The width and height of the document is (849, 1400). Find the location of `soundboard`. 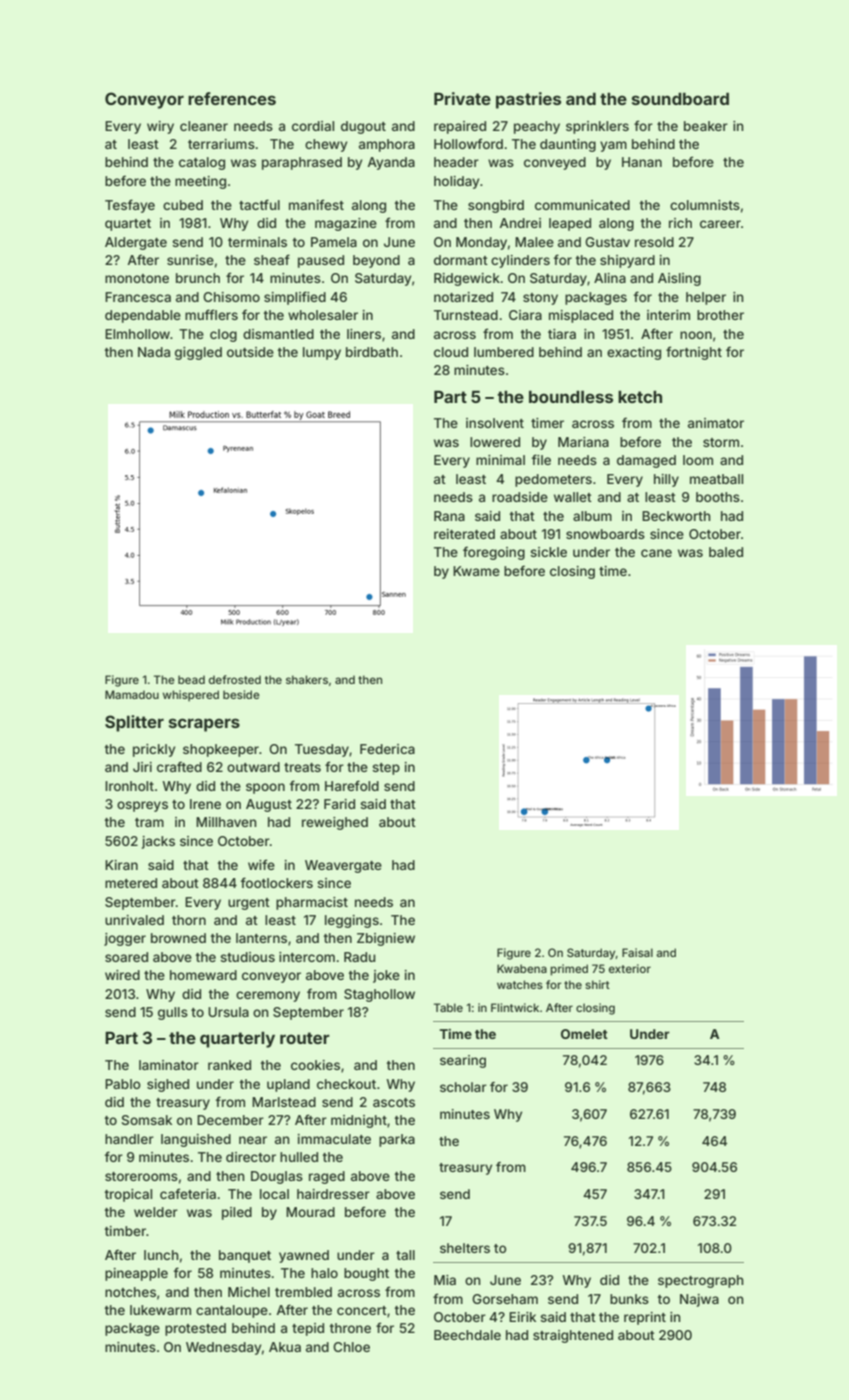

soundboard is located at coordinates (680, 98).
